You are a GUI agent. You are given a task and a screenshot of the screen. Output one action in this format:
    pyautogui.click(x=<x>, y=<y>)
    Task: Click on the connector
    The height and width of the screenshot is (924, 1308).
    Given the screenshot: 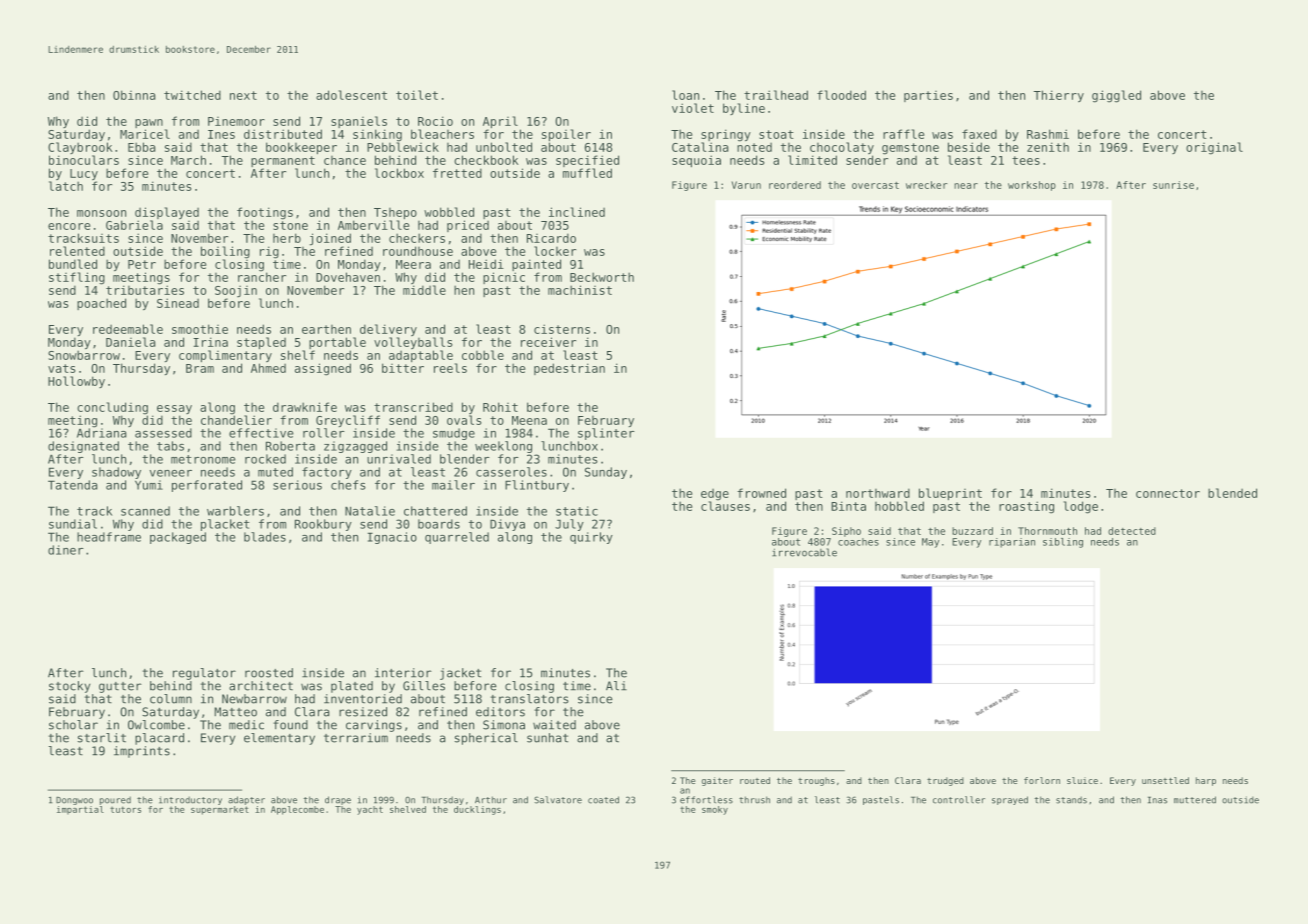 What is the action you would take?
    pyautogui.click(x=1168, y=493)
